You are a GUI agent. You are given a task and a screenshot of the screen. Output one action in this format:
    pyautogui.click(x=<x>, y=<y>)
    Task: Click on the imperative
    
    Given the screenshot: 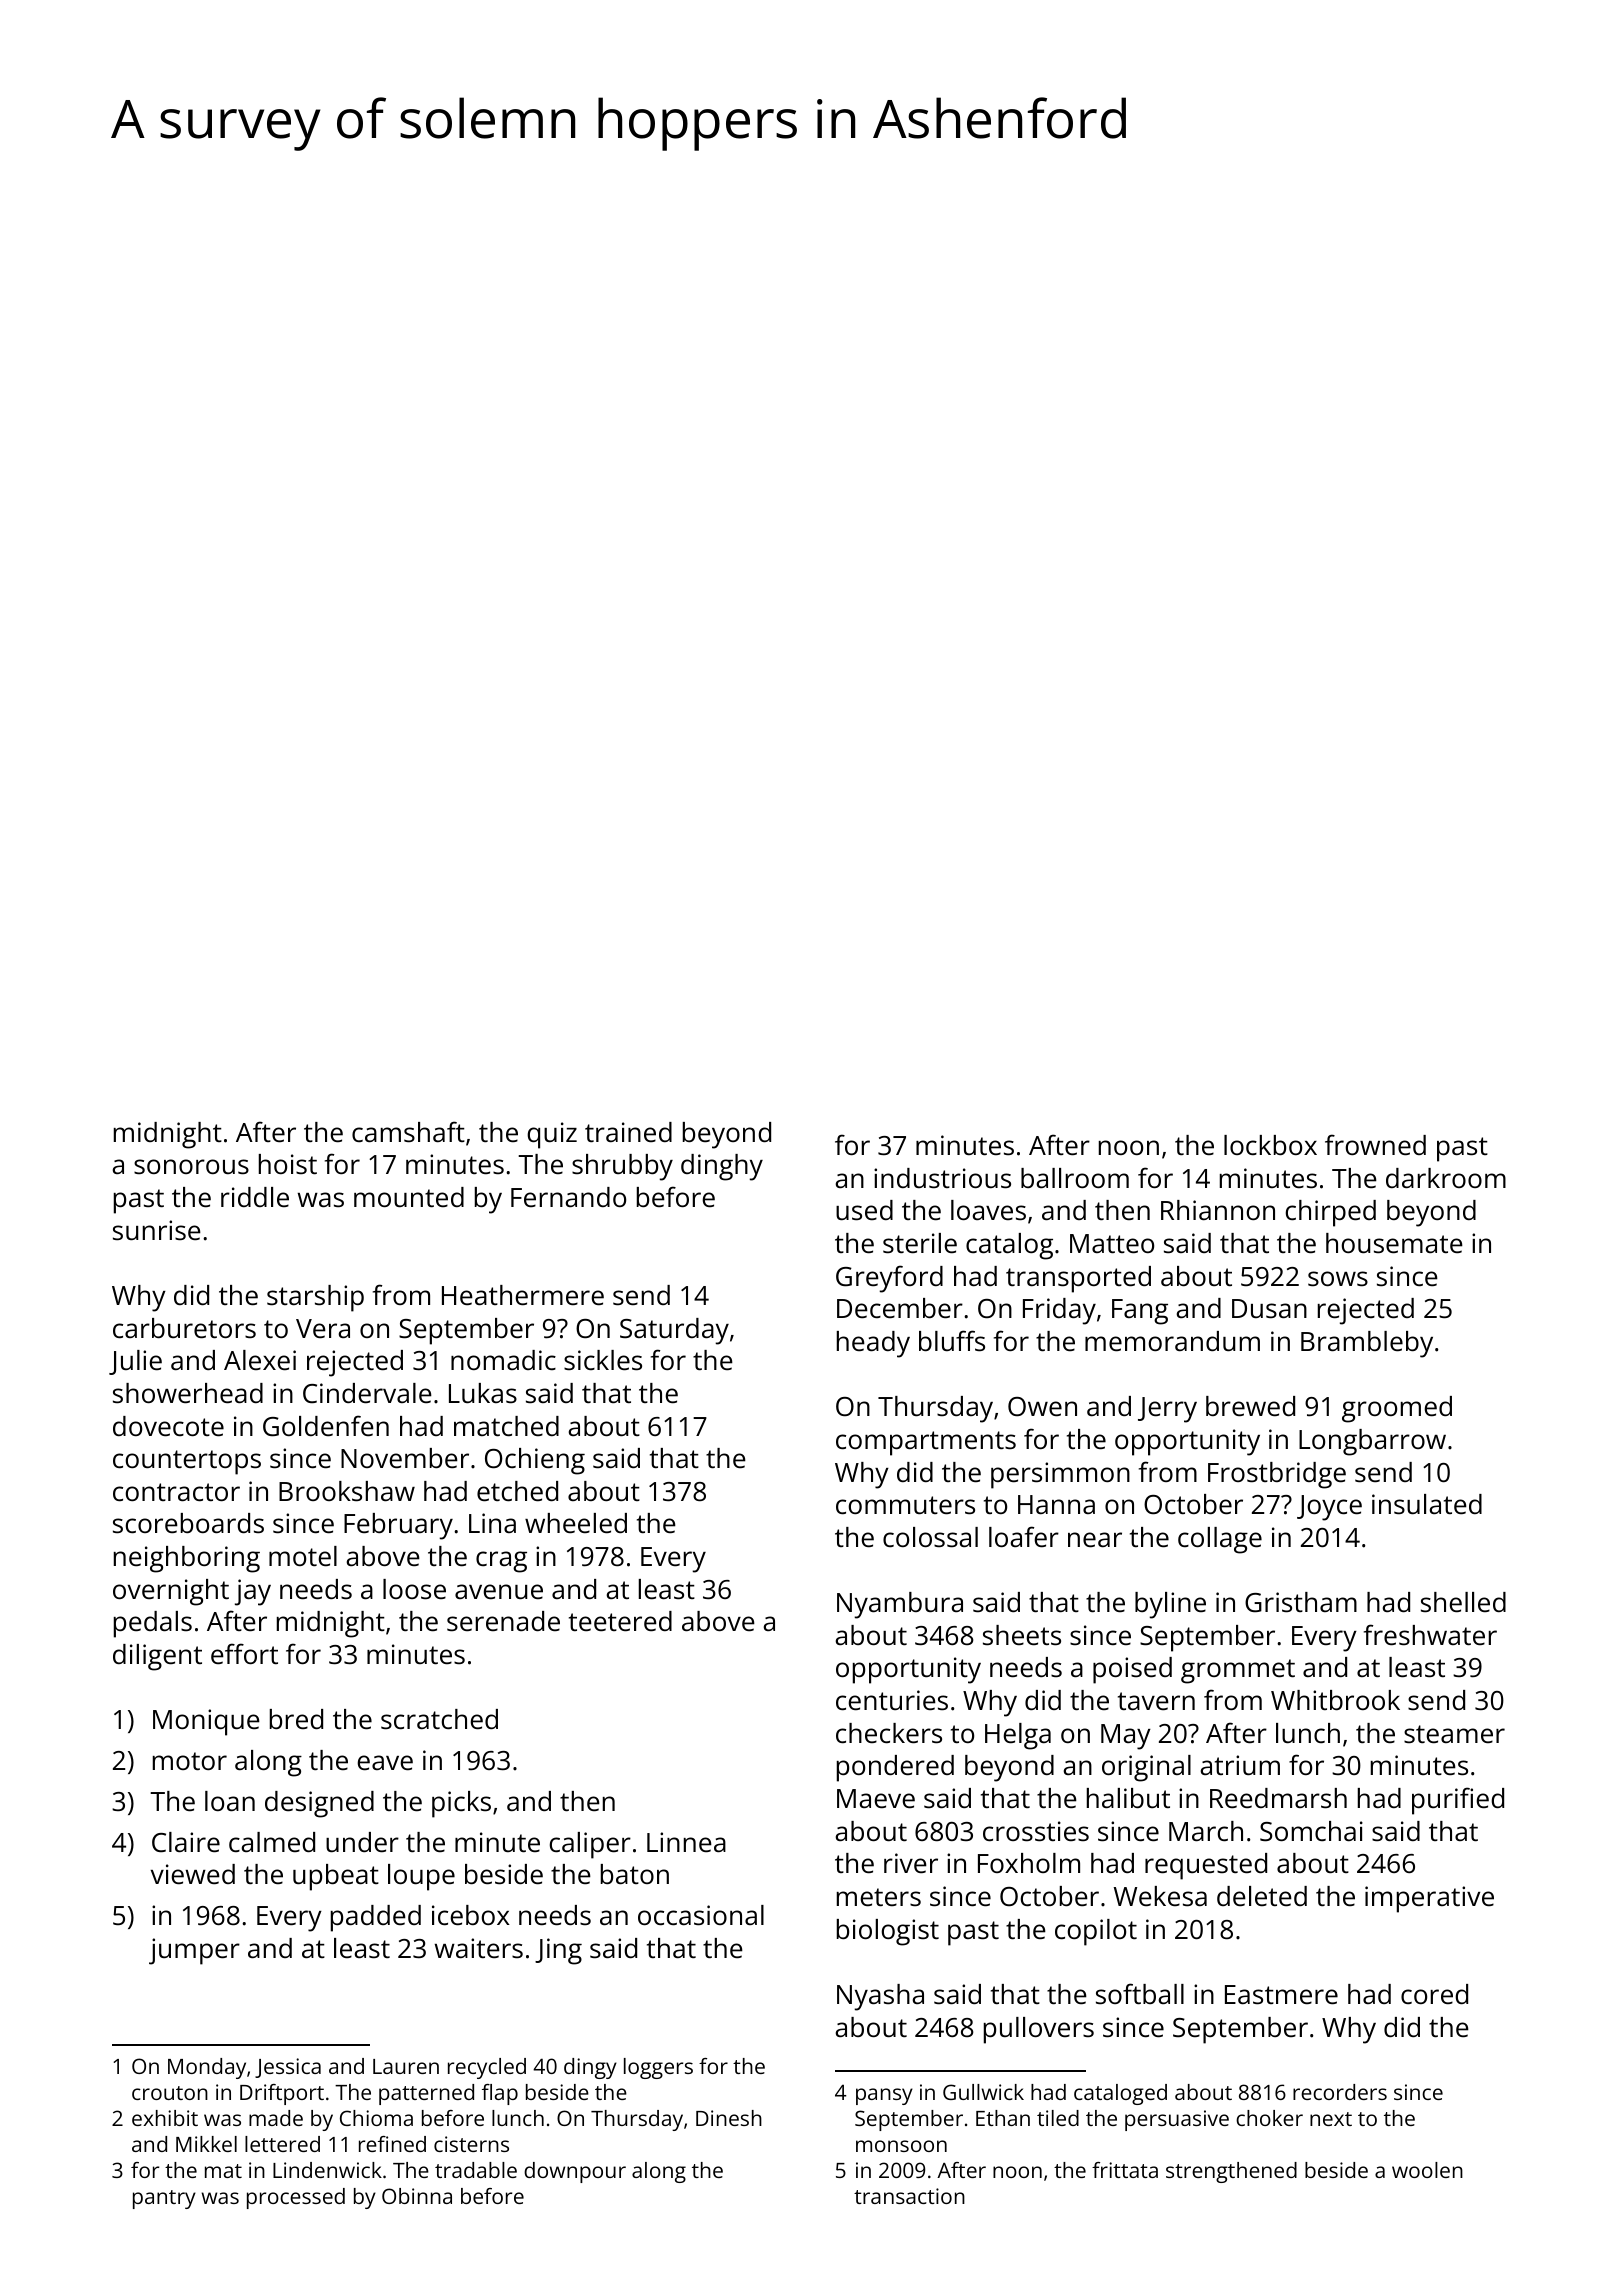 What is the action you would take?
    pyautogui.click(x=1429, y=1899)
